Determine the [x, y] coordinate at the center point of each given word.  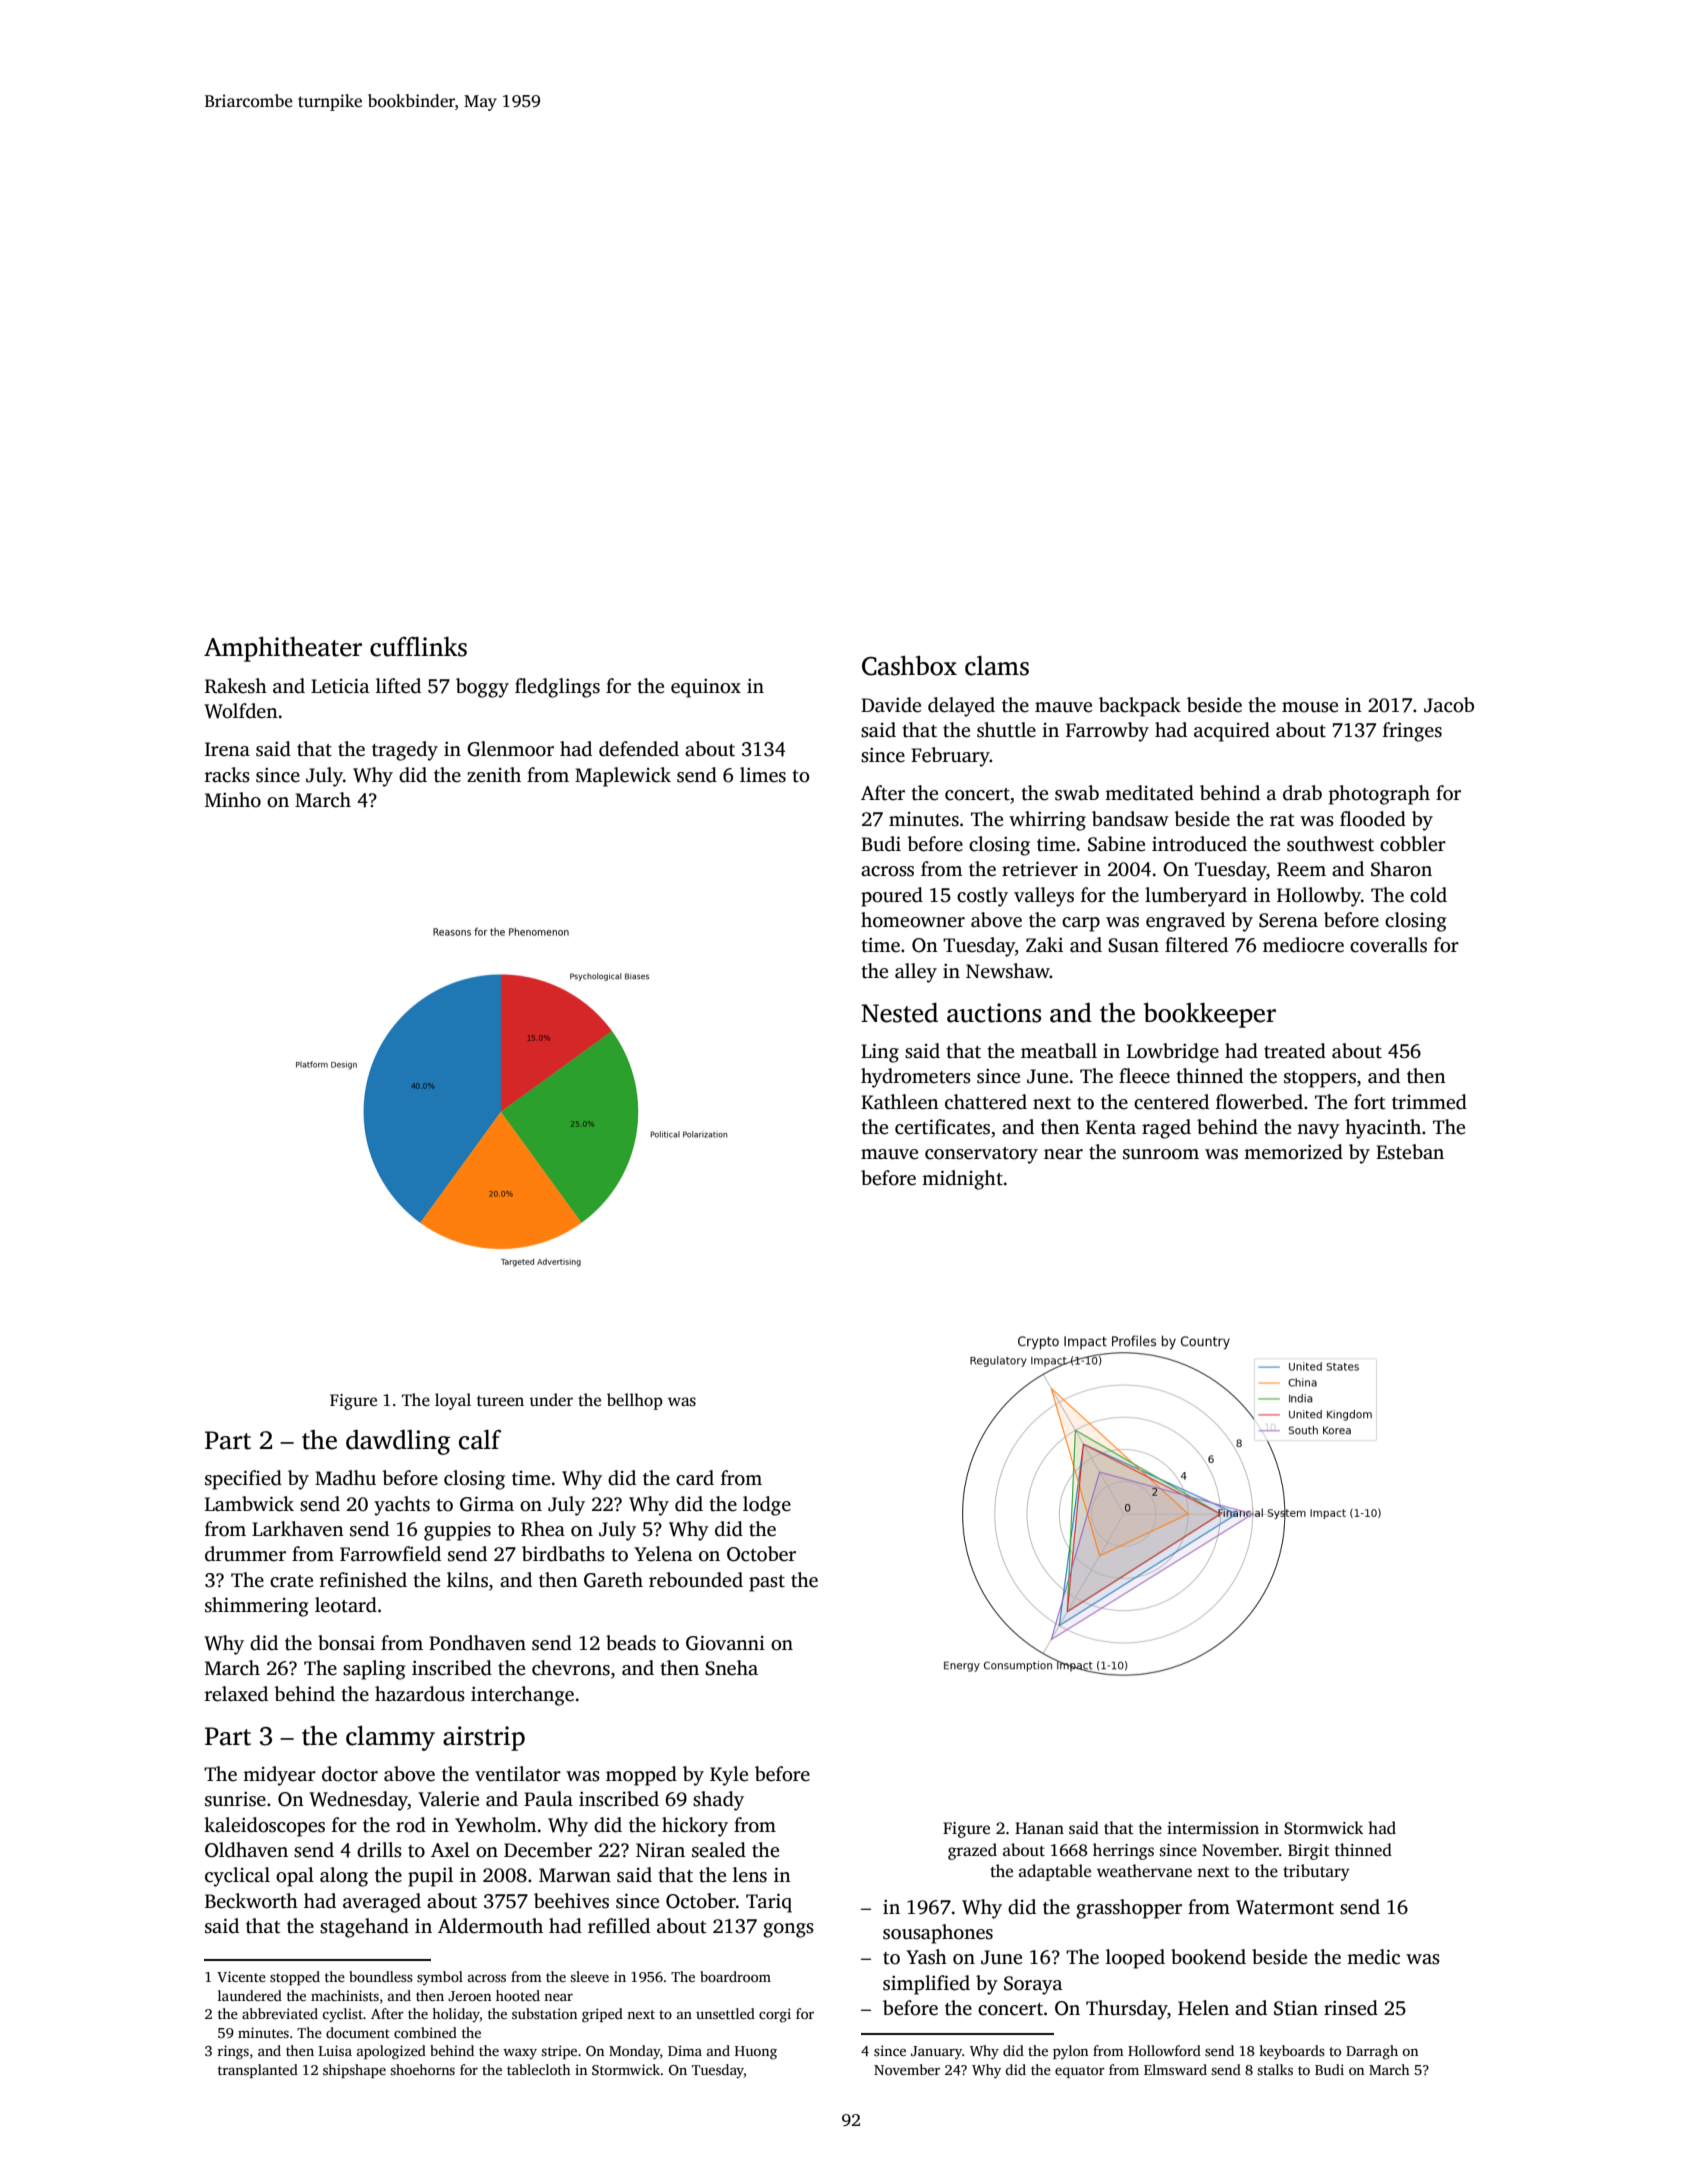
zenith [494, 775]
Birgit [1309, 1852]
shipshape [354, 2071]
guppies [457, 1531]
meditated [1149, 793]
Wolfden [241, 711]
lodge [767, 1506]
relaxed [236, 1694]
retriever [1040, 869]
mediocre [1303, 945]
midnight [962, 1180]
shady [718, 1801]
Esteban [1410, 1152]
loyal [453, 1401]
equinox [706, 688]
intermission [1213, 1828]
